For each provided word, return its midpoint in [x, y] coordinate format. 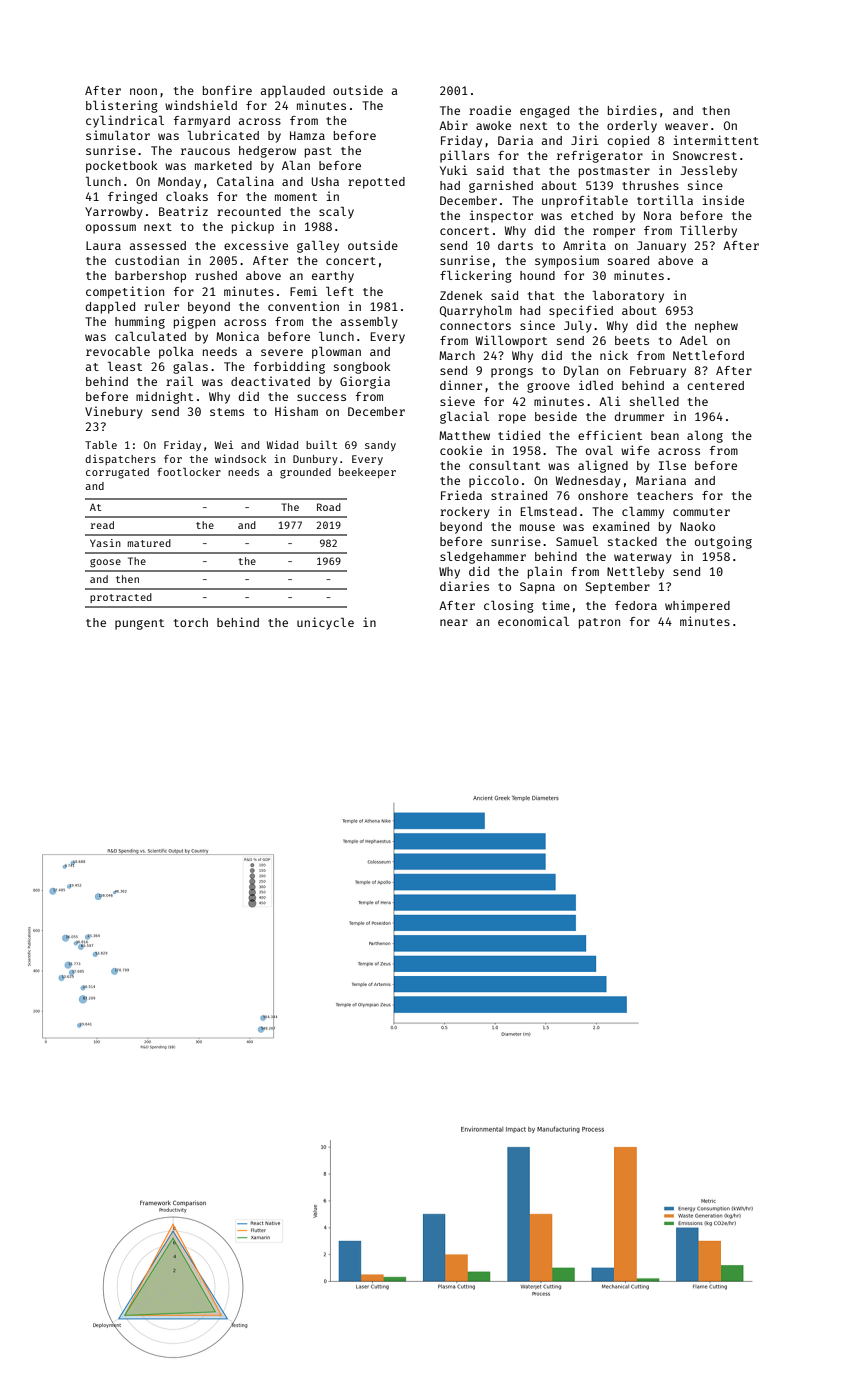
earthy [333, 277]
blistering [122, 106]
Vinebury [114, 412]
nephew [716, 327]
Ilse [672, 465]
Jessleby [709, 172]
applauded [293, 92]
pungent [139, 624]
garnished [501, 186]
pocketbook [122, 167]
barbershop [150, 277]
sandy [380, 446]
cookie [461, 450]
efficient [610, 435]
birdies [632, 110]
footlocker [189, 472]
